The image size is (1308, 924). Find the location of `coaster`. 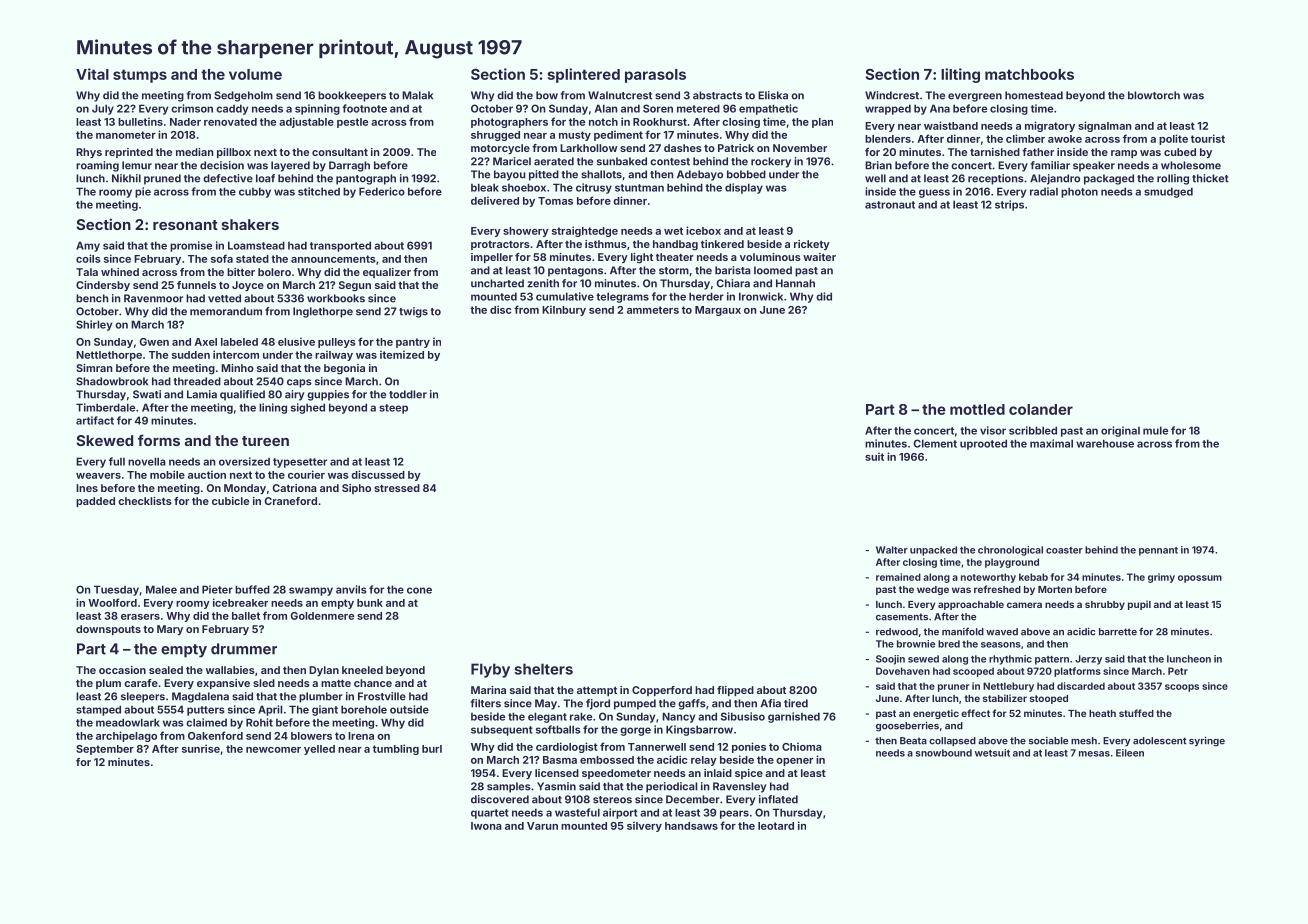

coaster is located at coordinates (1064, 550).
